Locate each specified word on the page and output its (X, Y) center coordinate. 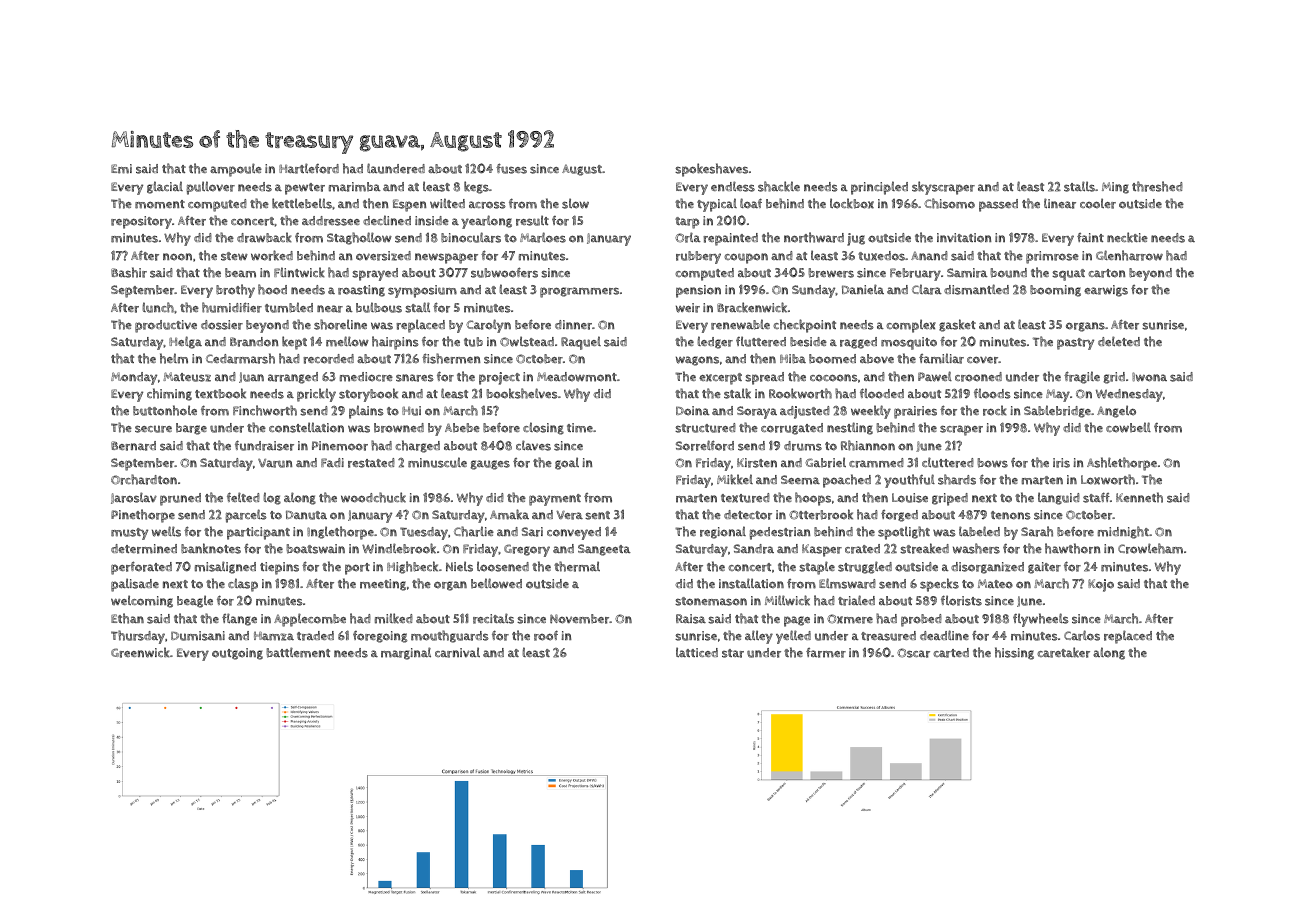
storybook (368, 395)
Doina (693, 411)
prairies (915, 412)
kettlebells (302, 203)
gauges (490, 465)
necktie (1127, 237)
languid (1059, 498)
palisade (135, 585)
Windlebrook (399, 548)
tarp (687, 223)
